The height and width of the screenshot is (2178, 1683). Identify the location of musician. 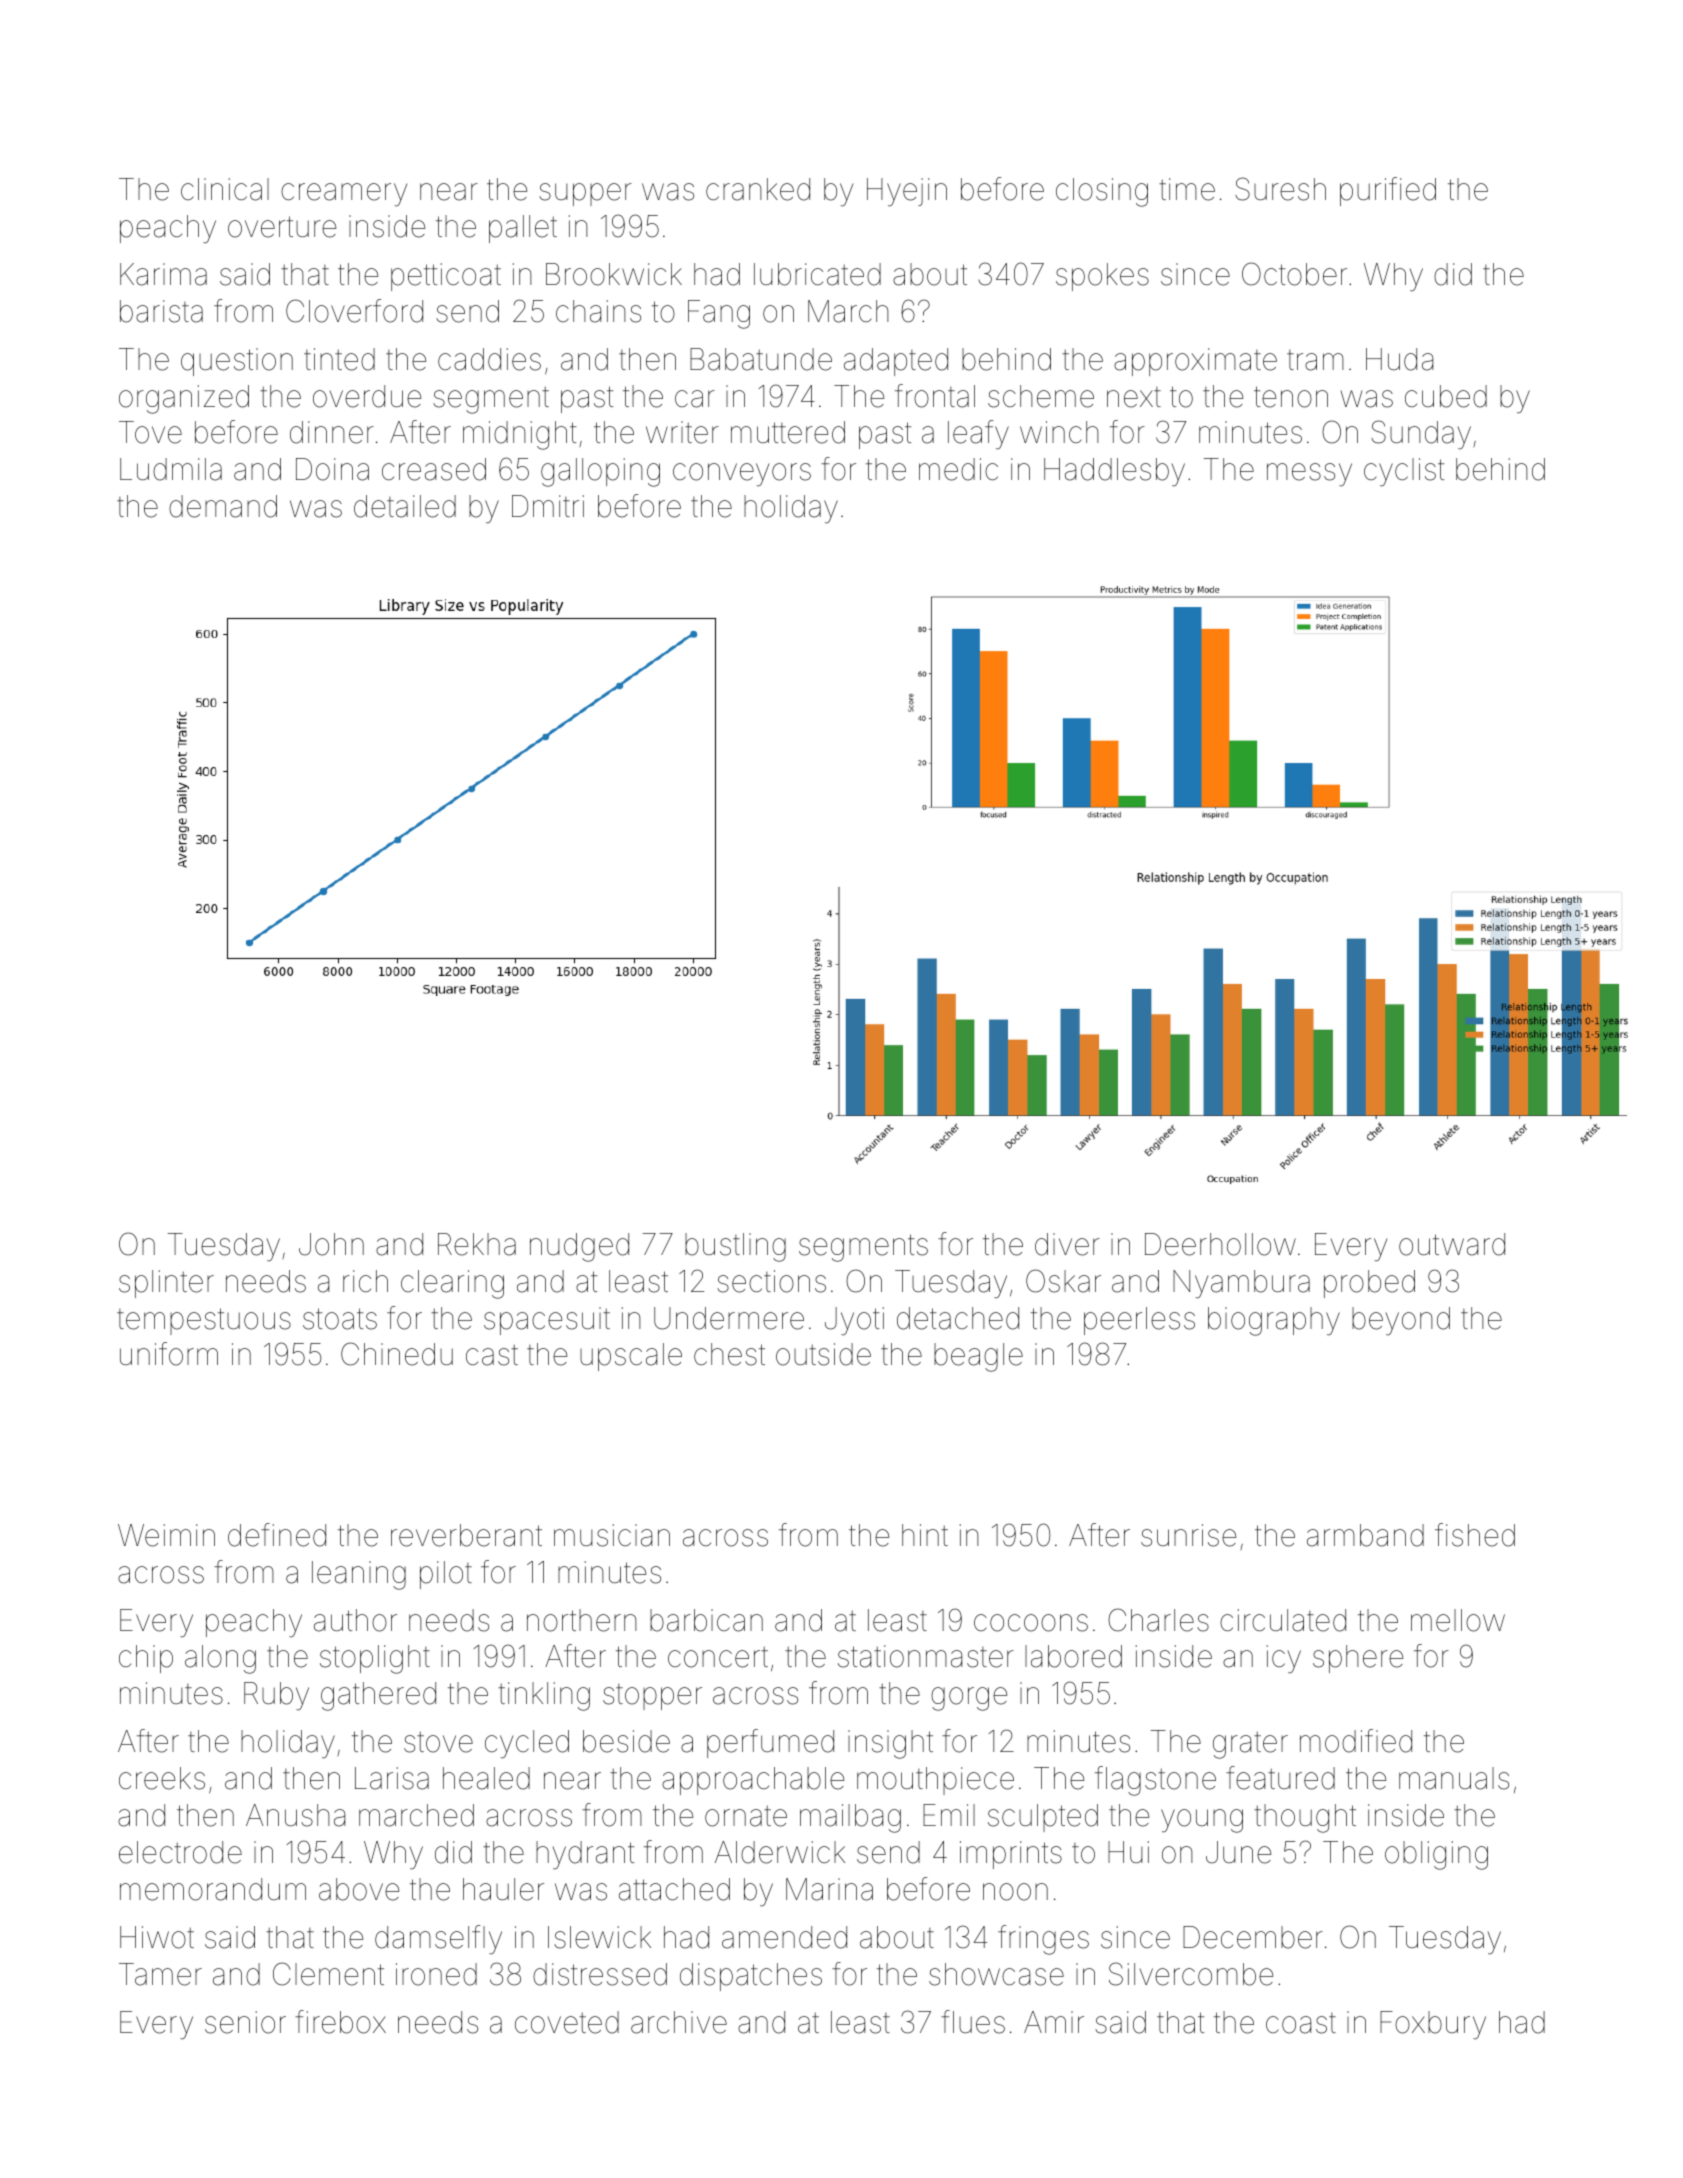
(612, 1535).
